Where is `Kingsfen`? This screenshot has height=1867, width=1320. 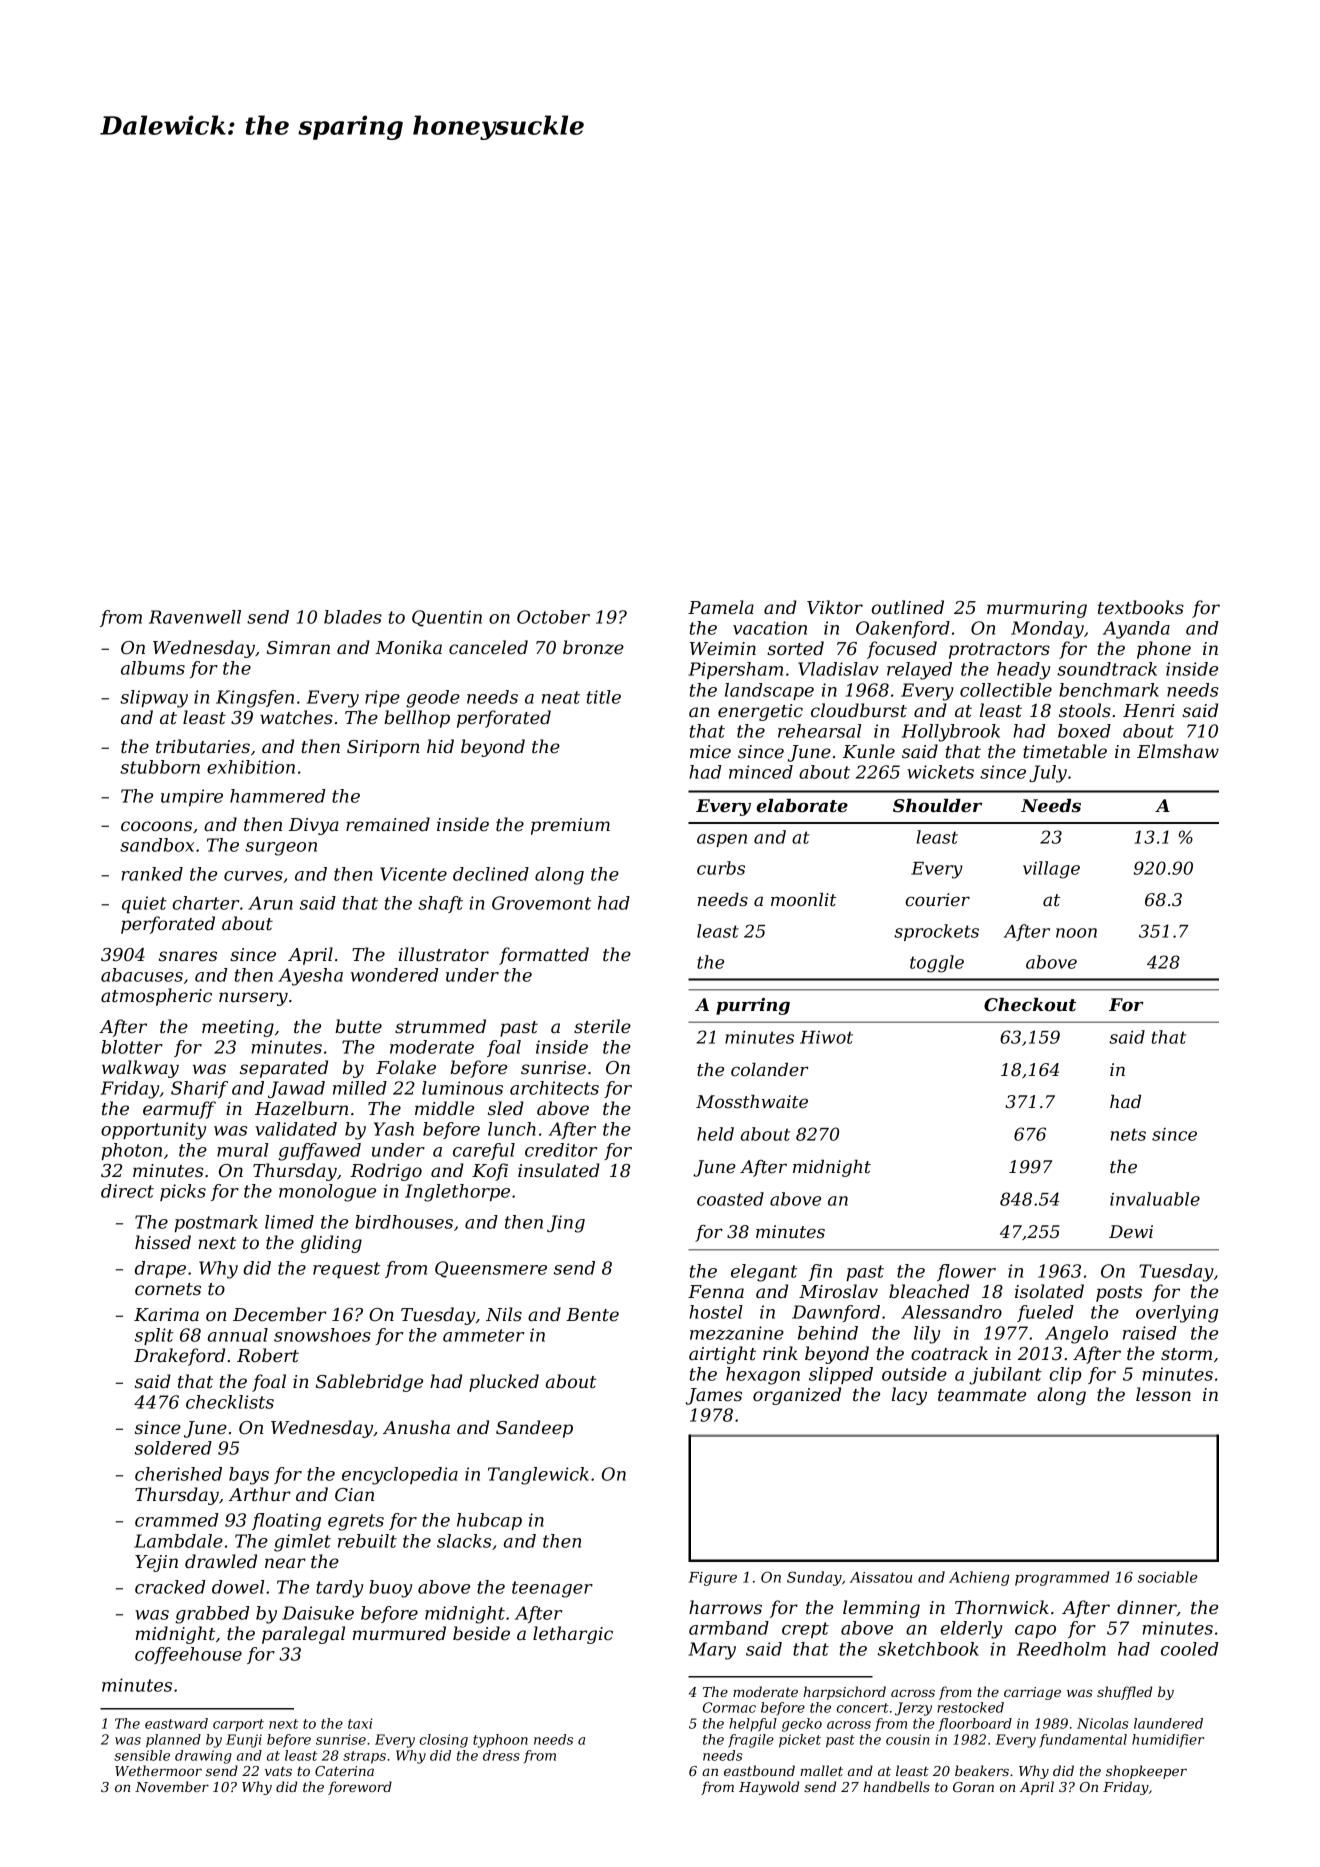 Kingsfen is located at coordinates (255, 699).
